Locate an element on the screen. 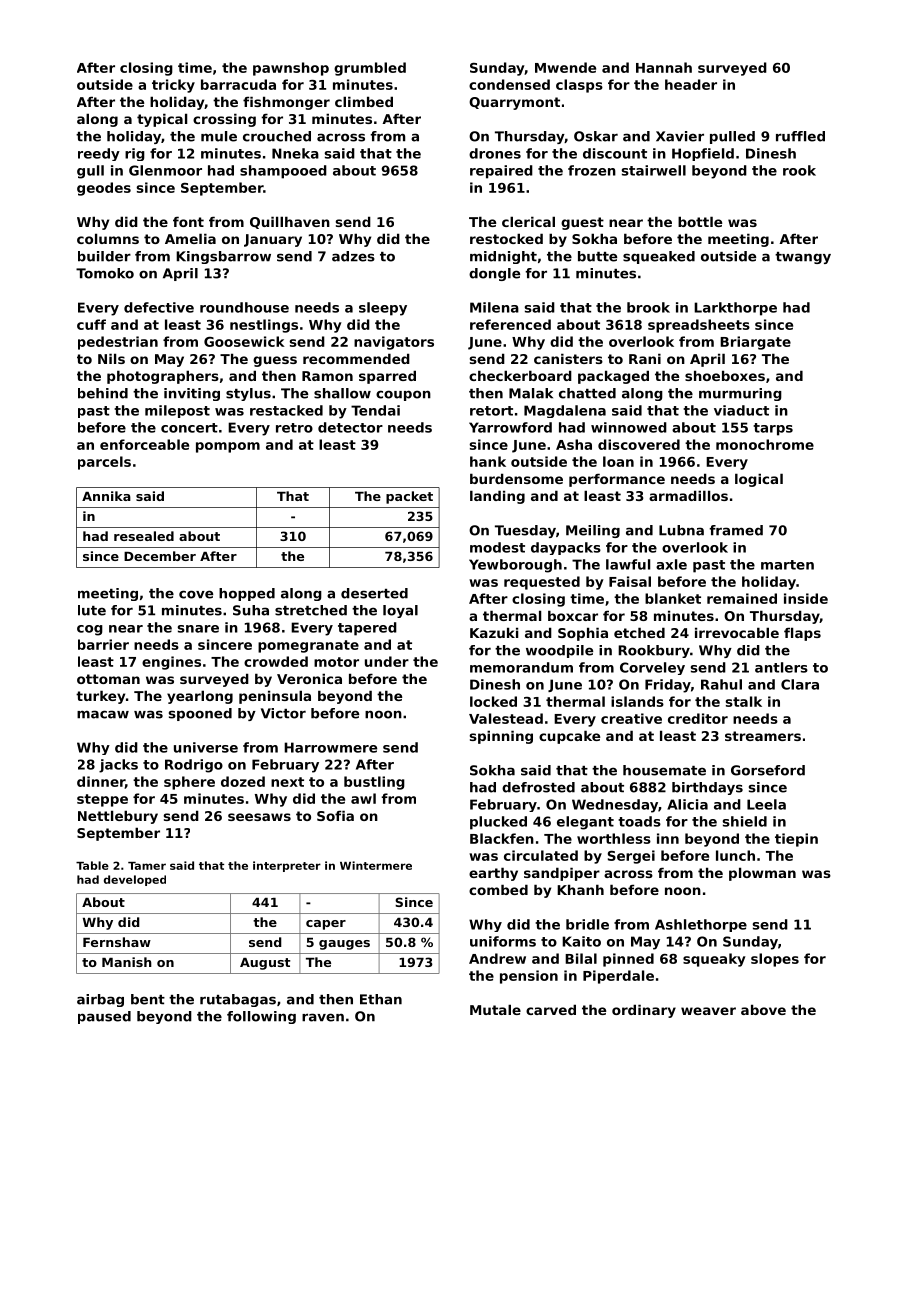  Mutale is located at coordinates (495, 1009).
